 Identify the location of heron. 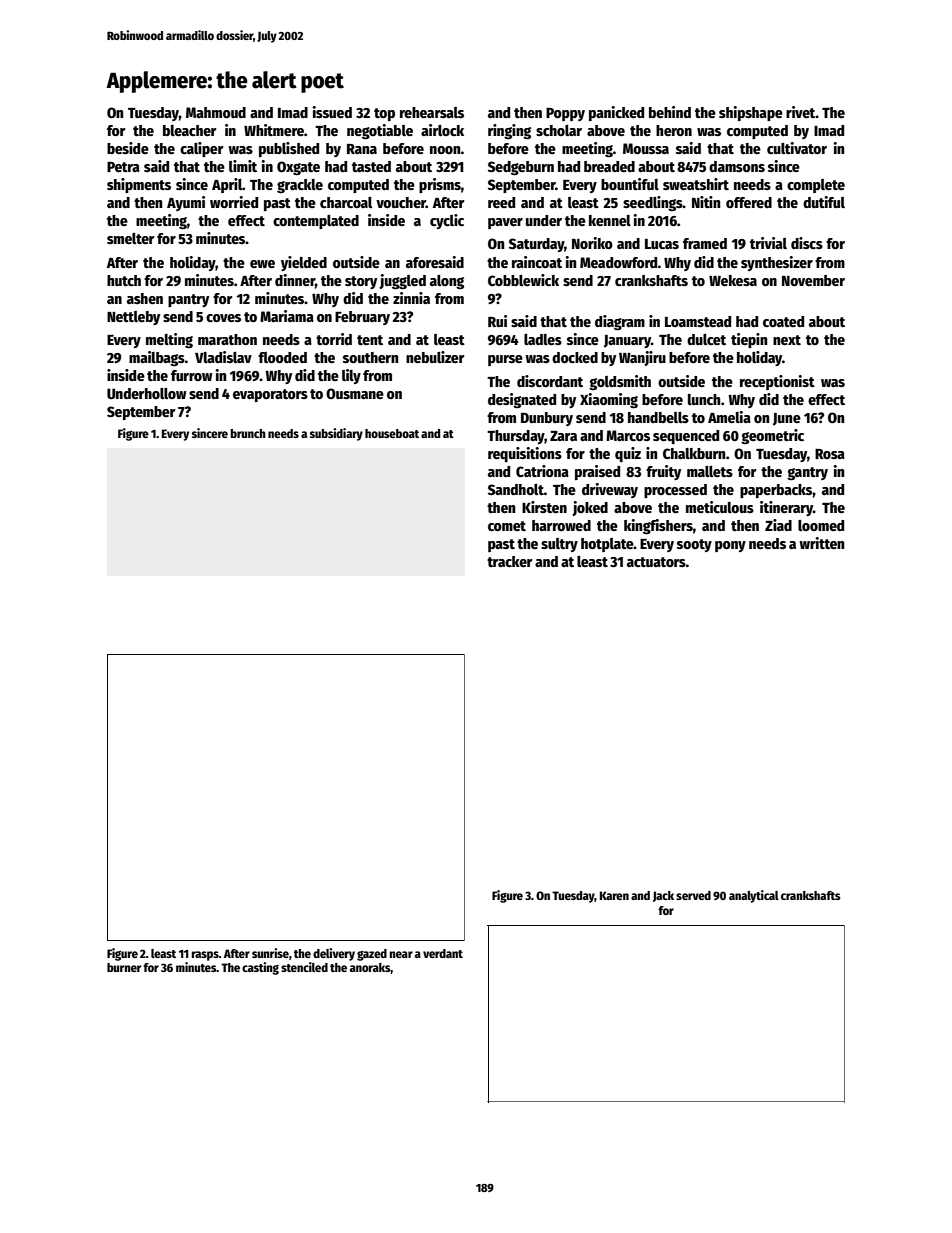
(674, 130).
